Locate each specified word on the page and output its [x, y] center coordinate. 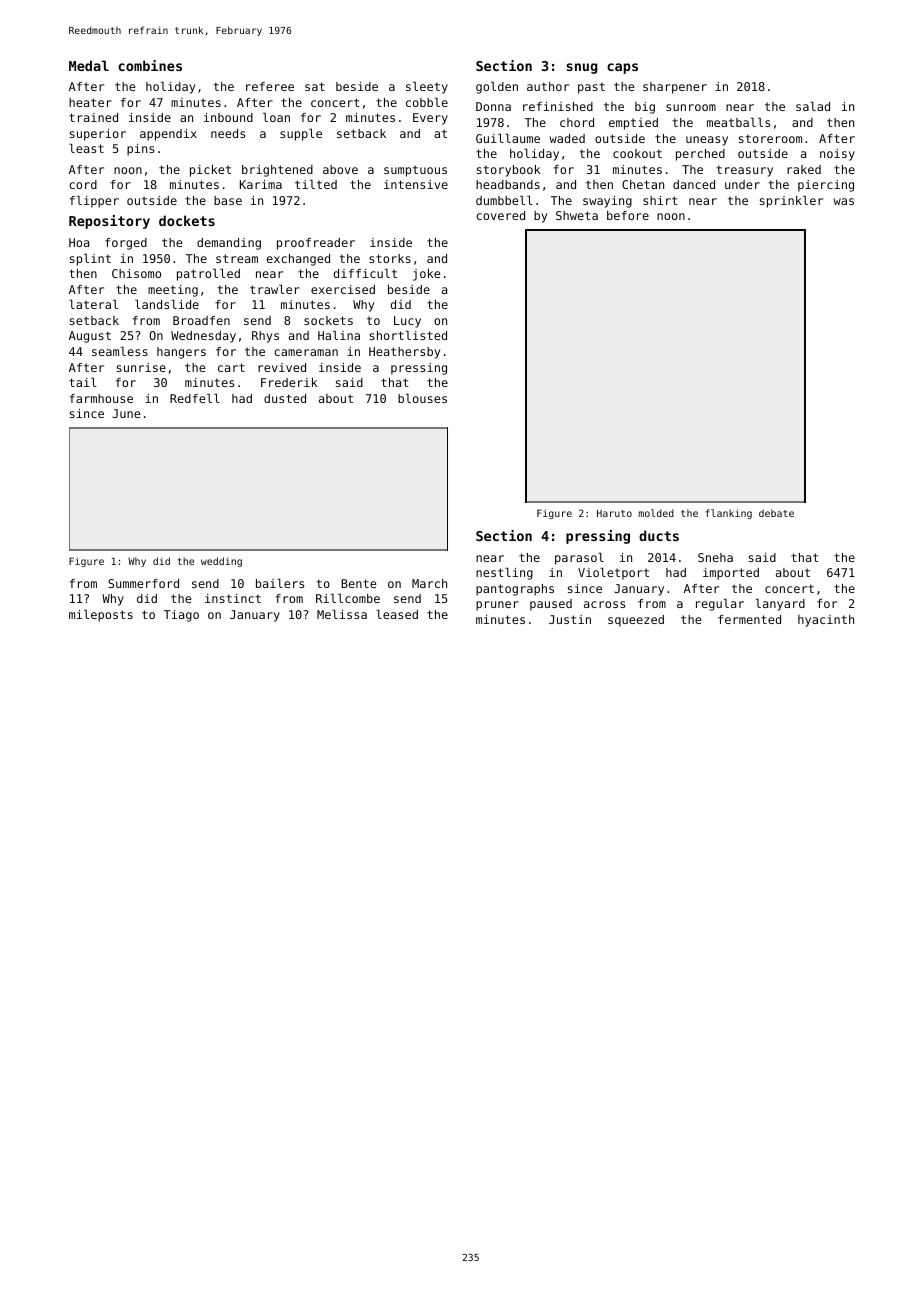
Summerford [143, 583]
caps [622, 68]
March [429, 583]
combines [150, 65]
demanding [229, 244]
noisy [837, 155]
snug [582, 68]
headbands [508, 184]
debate [776, 513]
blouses [422, 398]
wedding [221, 562]
